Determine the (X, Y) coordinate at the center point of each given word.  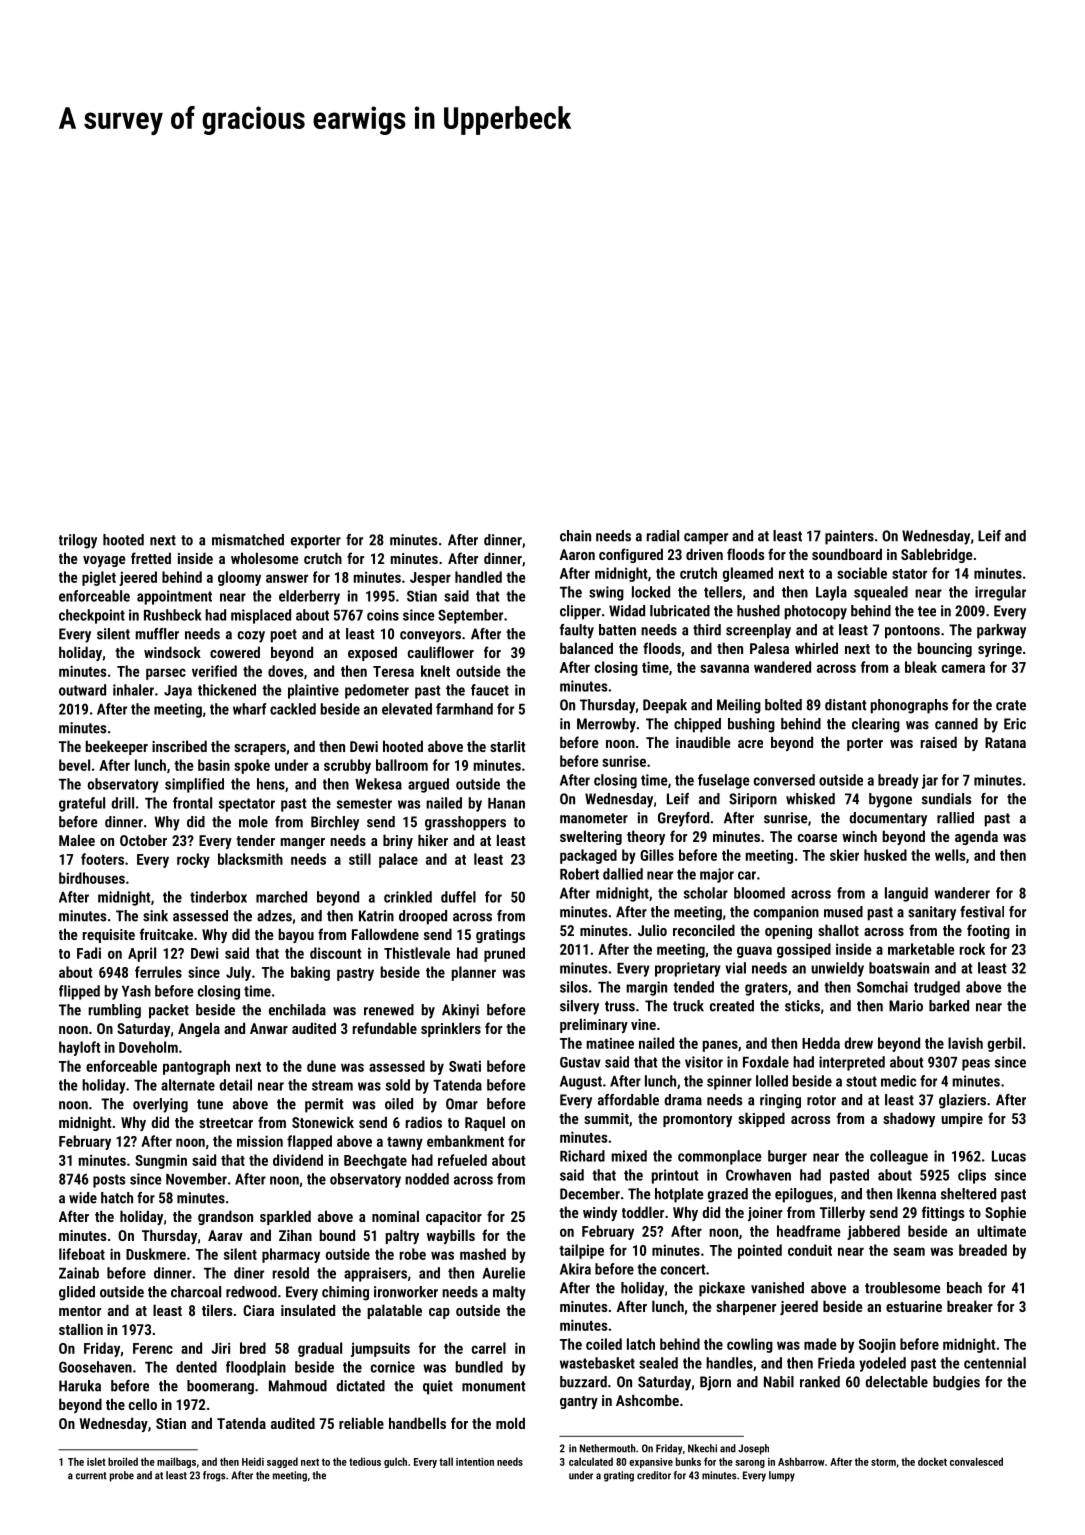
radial (663, 536)
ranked (820, 1382)
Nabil (779, 1382)
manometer (594, 818)
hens (271, 784)
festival (982, 912)
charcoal (196, 1292)
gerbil (1004, 1044)
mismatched (248, 540)
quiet (438, 1387)
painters (849, 537)
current (91, 1476)
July (238, 973)
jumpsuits (380, 1349)
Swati (465, 1066)
